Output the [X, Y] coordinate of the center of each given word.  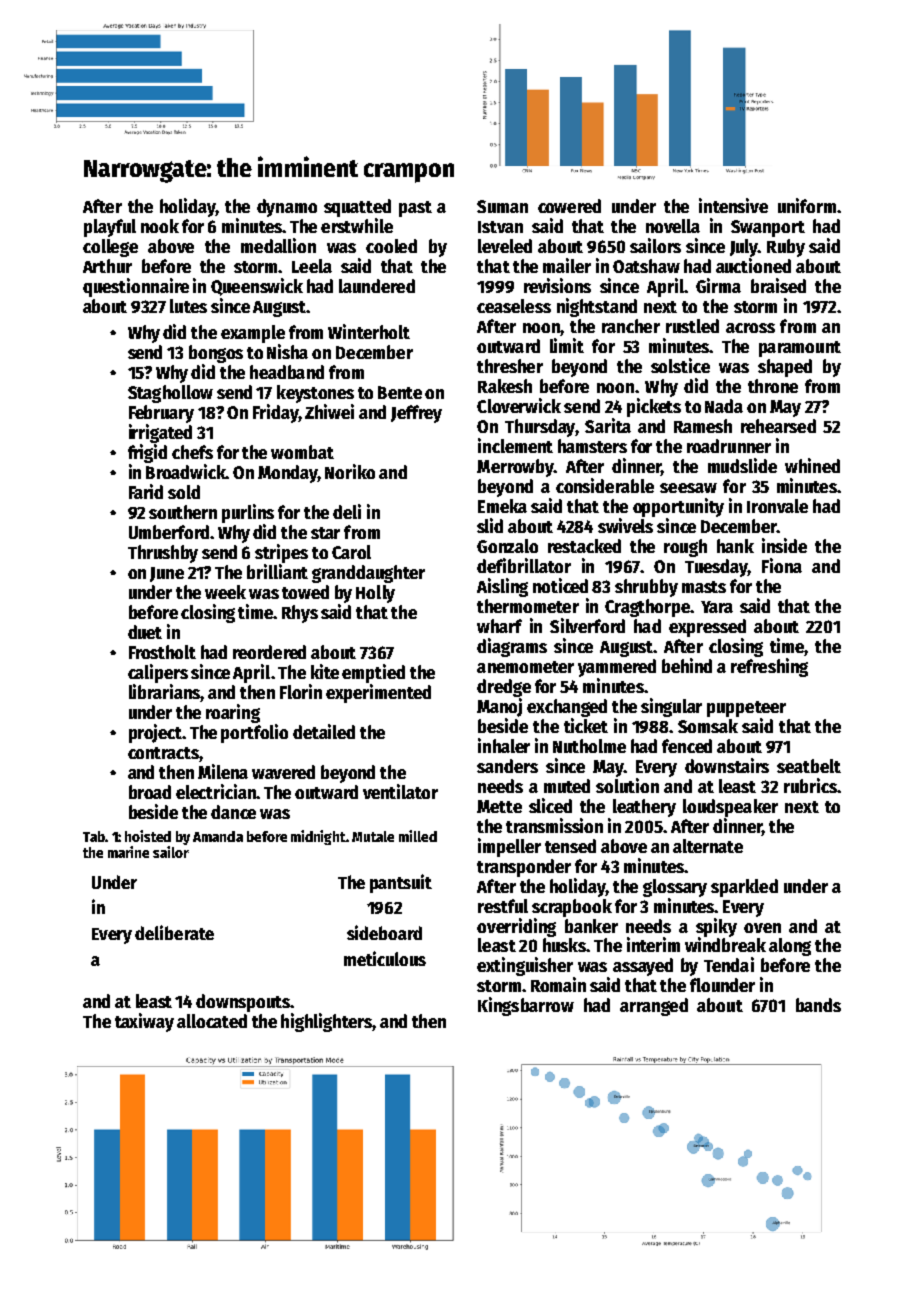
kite [325, 671]
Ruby [786, 248]
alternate [708, 846]
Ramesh [703, 426]
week [225, 592]
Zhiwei [329, 411]
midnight [318, 837]
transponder [524, 868]
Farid [146, 491]
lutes [188, 306]
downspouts [243, 1003]
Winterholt [369, 331]
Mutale [373, 836]
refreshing [769, 667]
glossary [675, 888]
